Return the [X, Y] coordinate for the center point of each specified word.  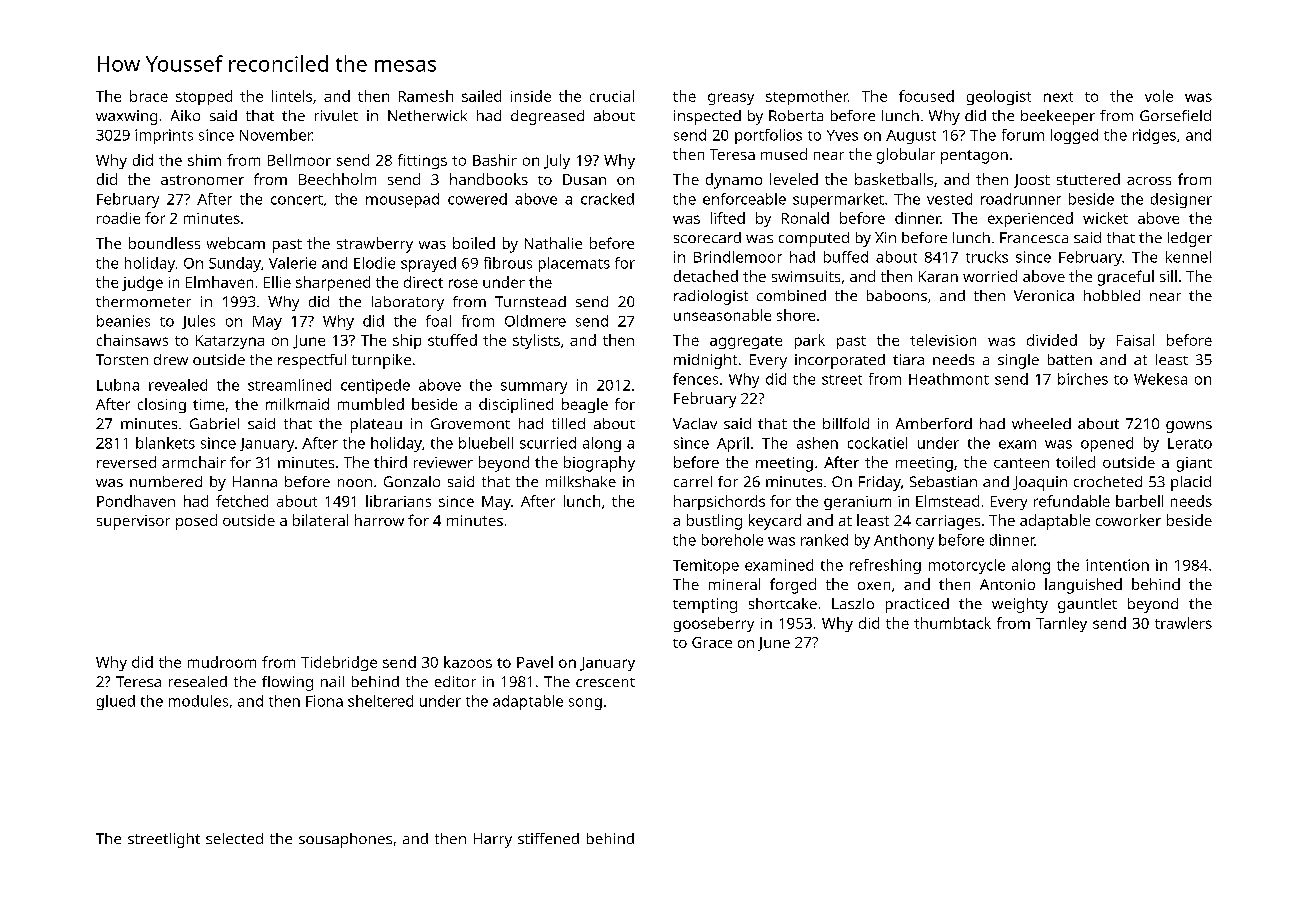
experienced [1030, 219]
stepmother [807, 97]
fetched [242, 501]
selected [234, 838]
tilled [568, 423]
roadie [118, 218]
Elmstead [947, 501]
